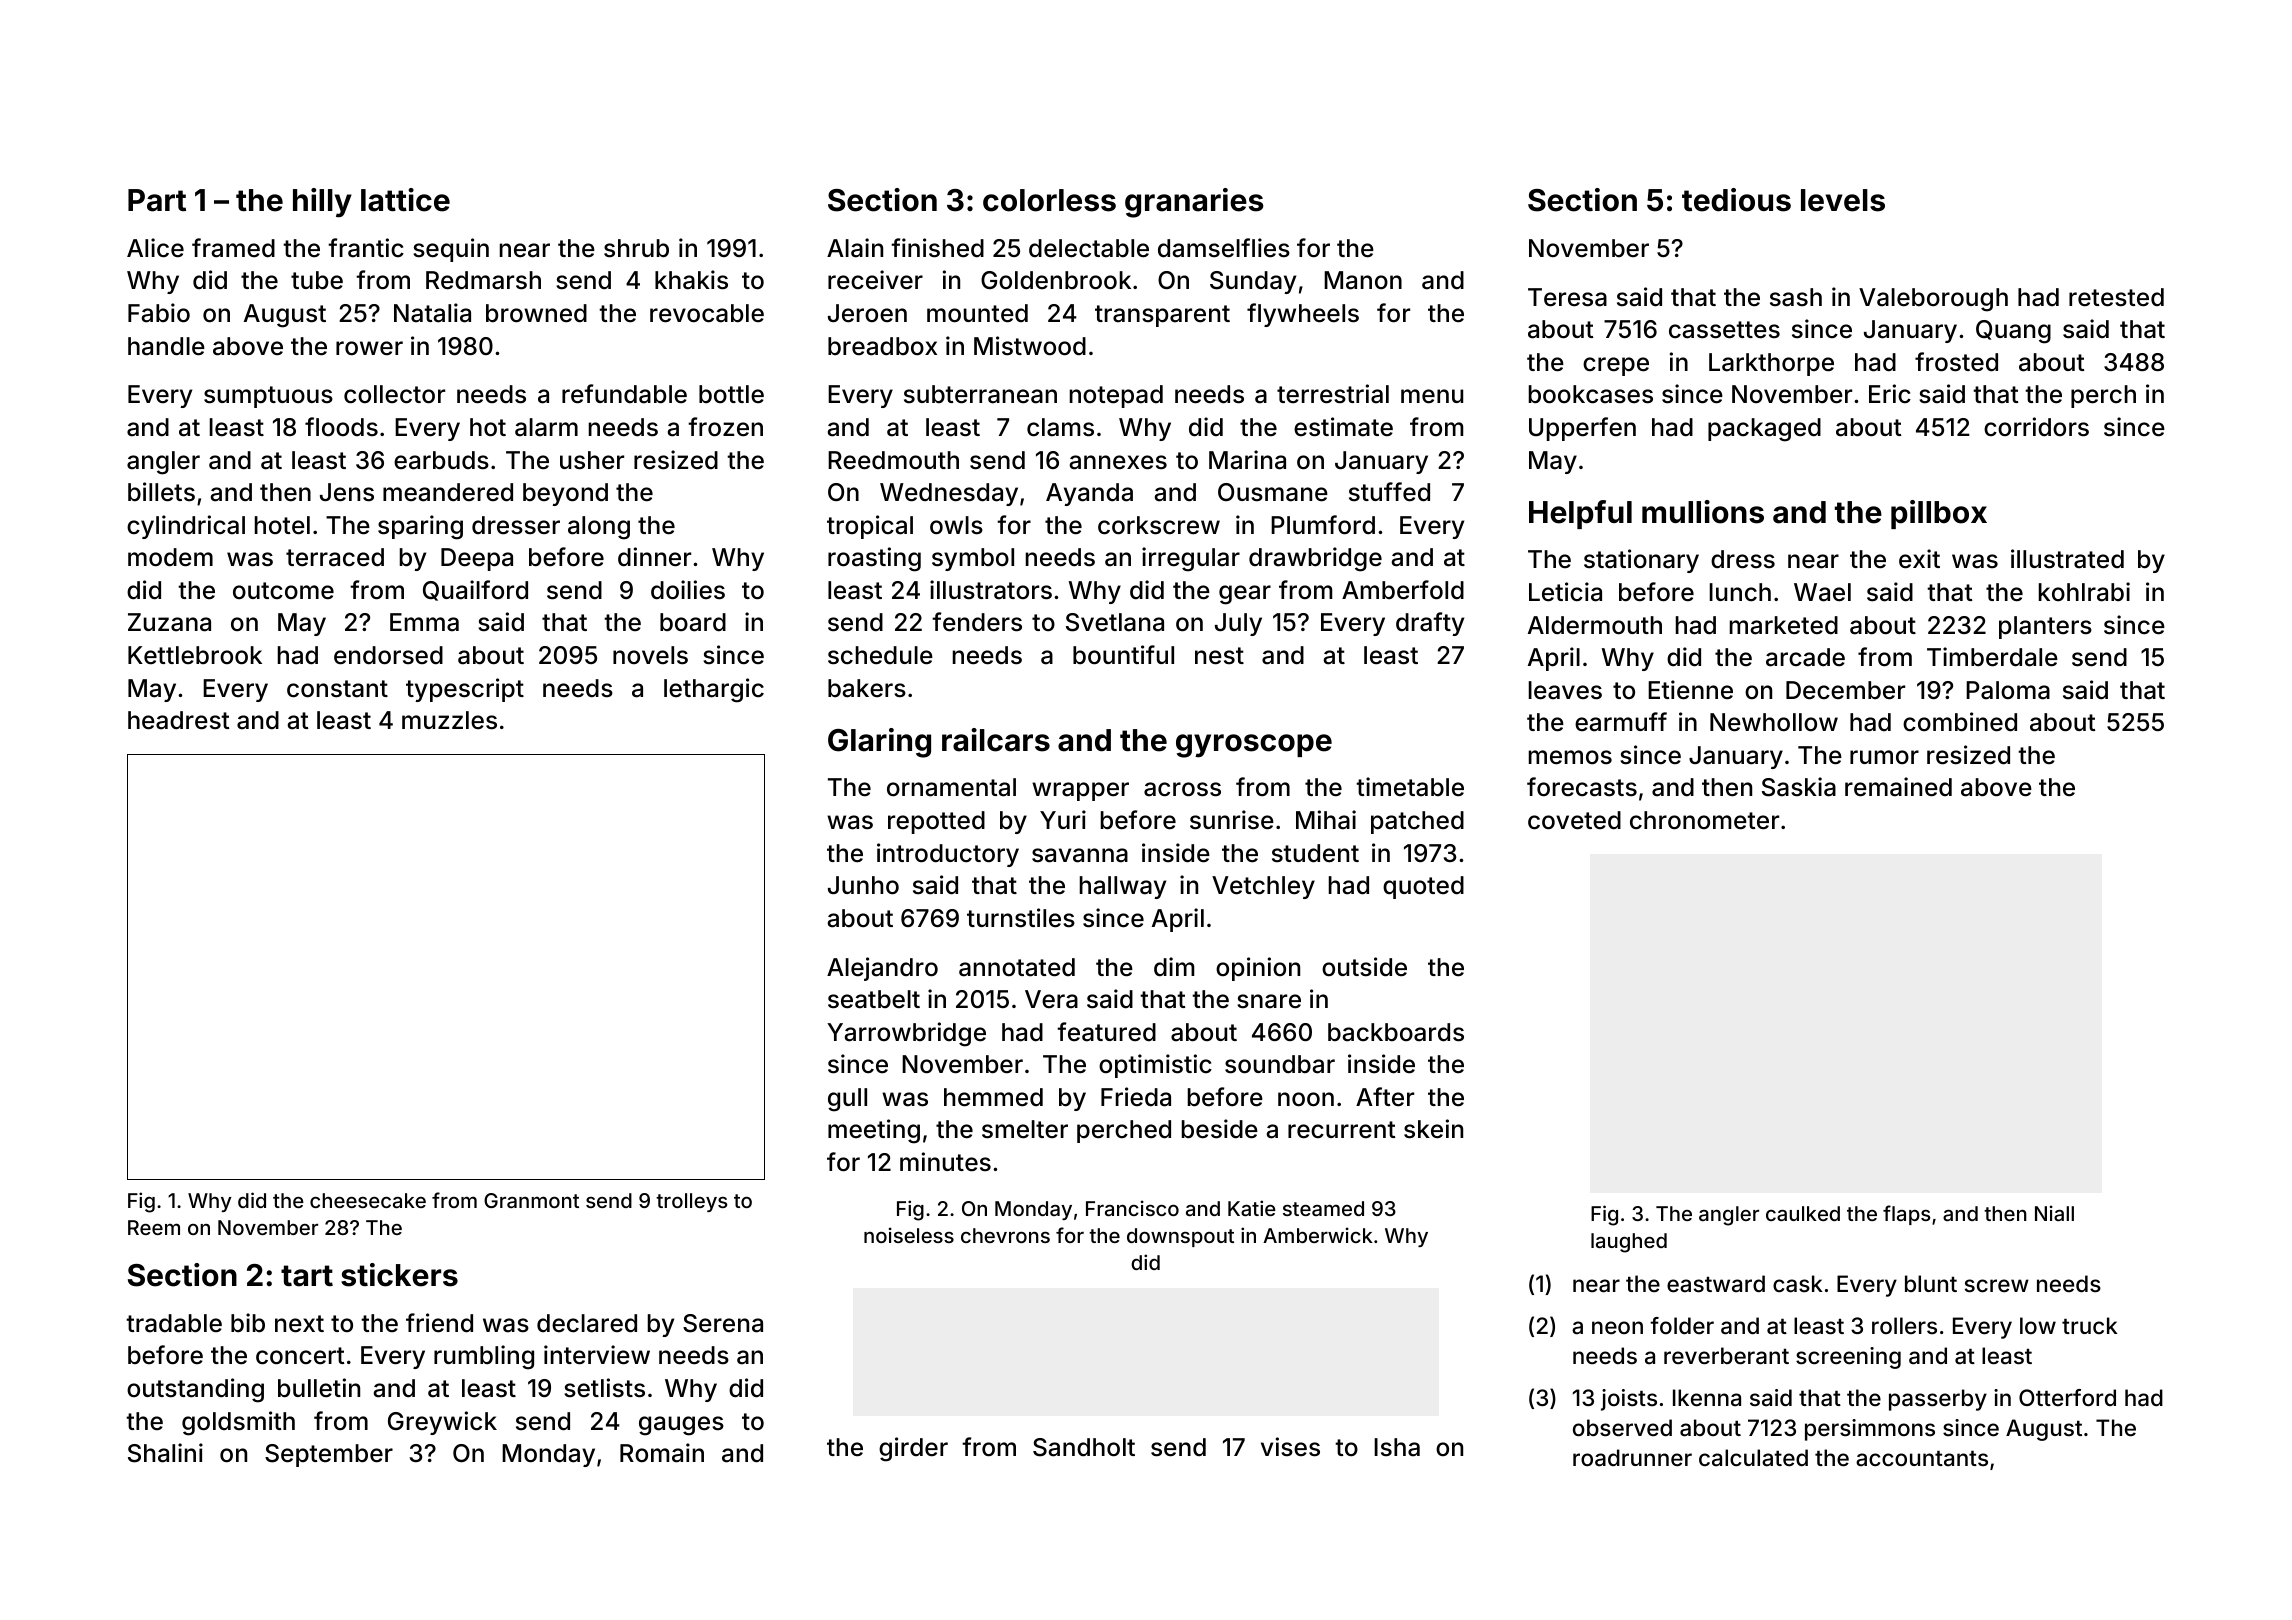  I want to click on beyond, so click(565, 494).
